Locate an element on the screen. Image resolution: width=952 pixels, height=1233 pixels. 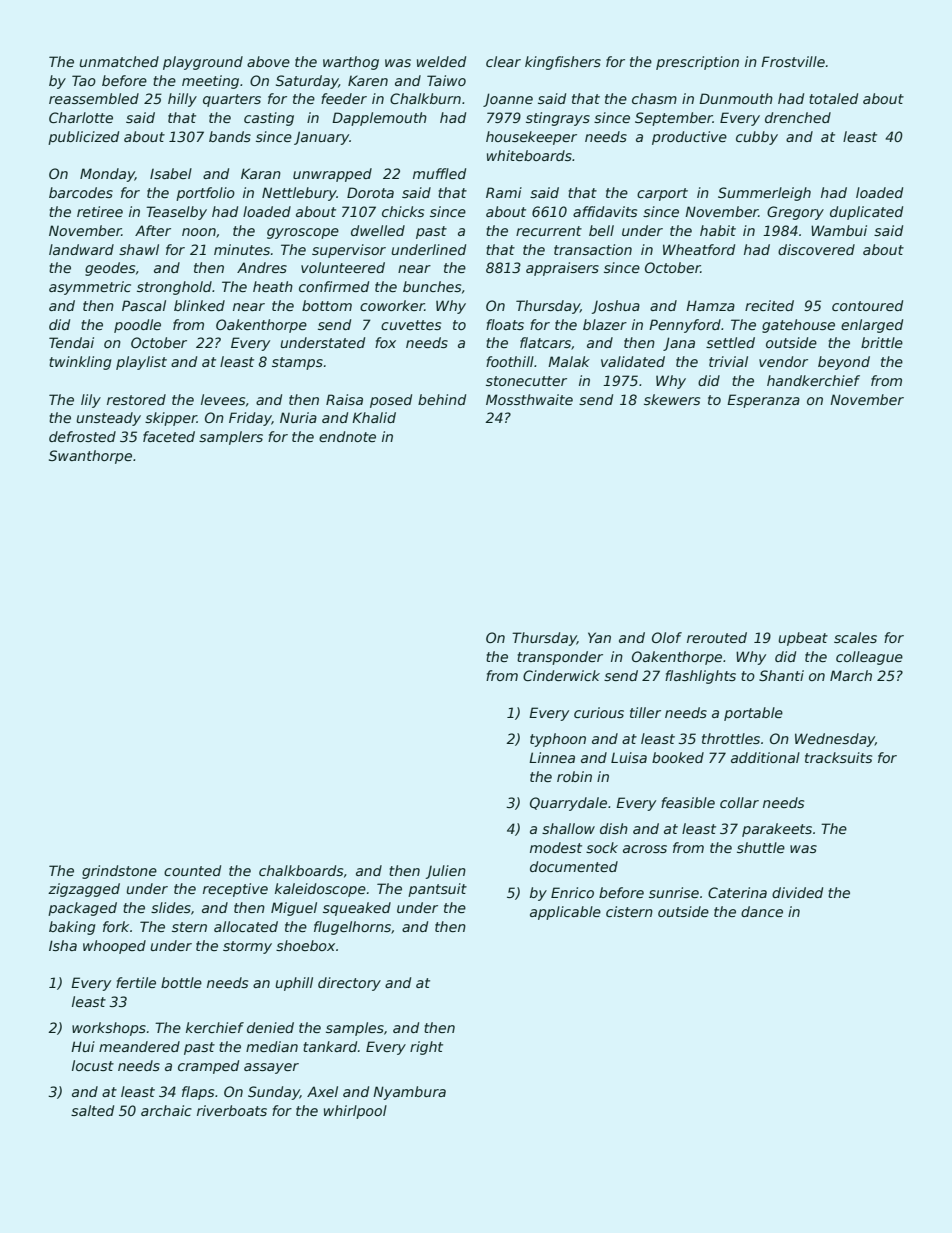
barcodes is located at coordinates (81, 192).
